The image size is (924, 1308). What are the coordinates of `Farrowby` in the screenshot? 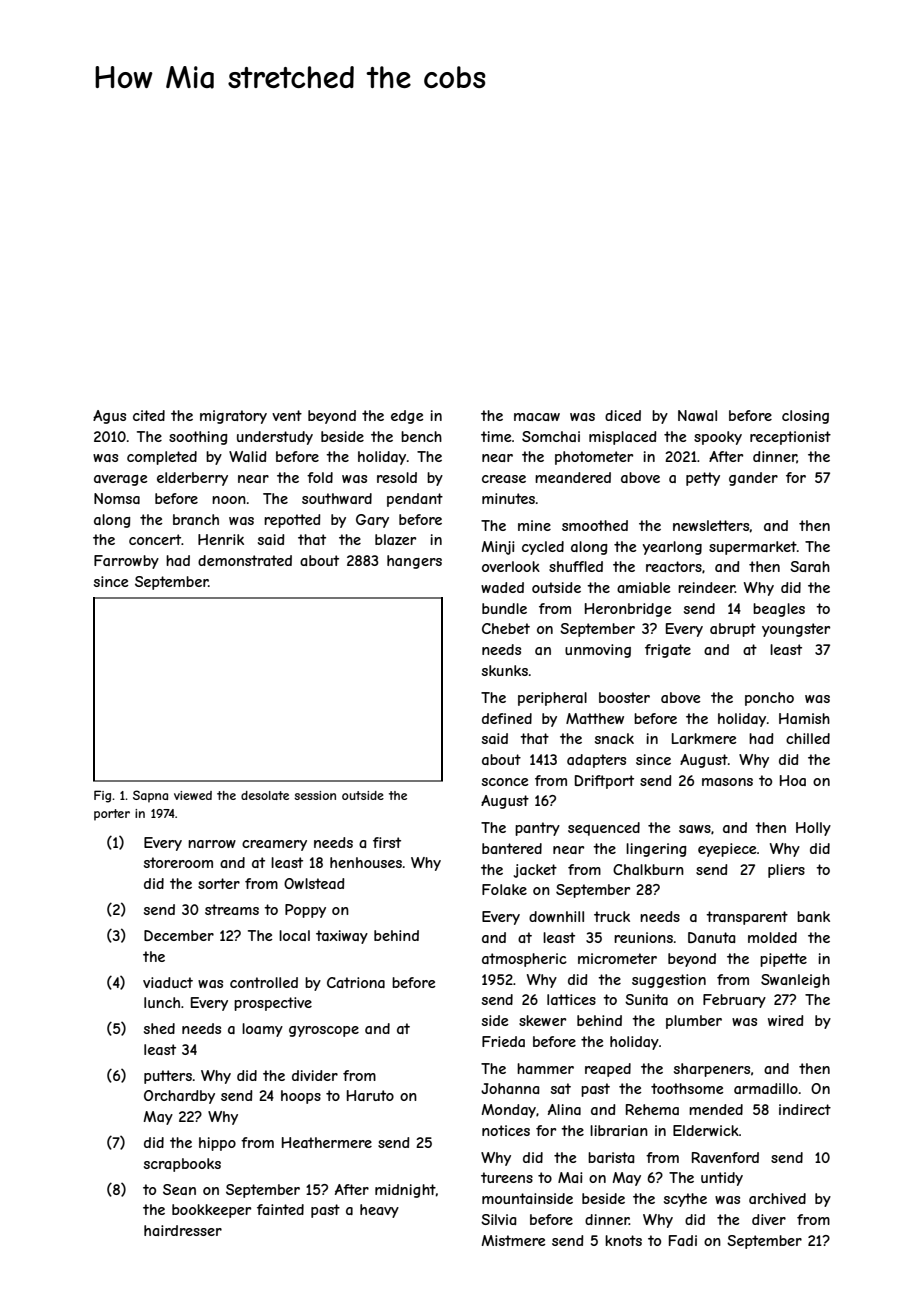 It's located at (126, 562).
